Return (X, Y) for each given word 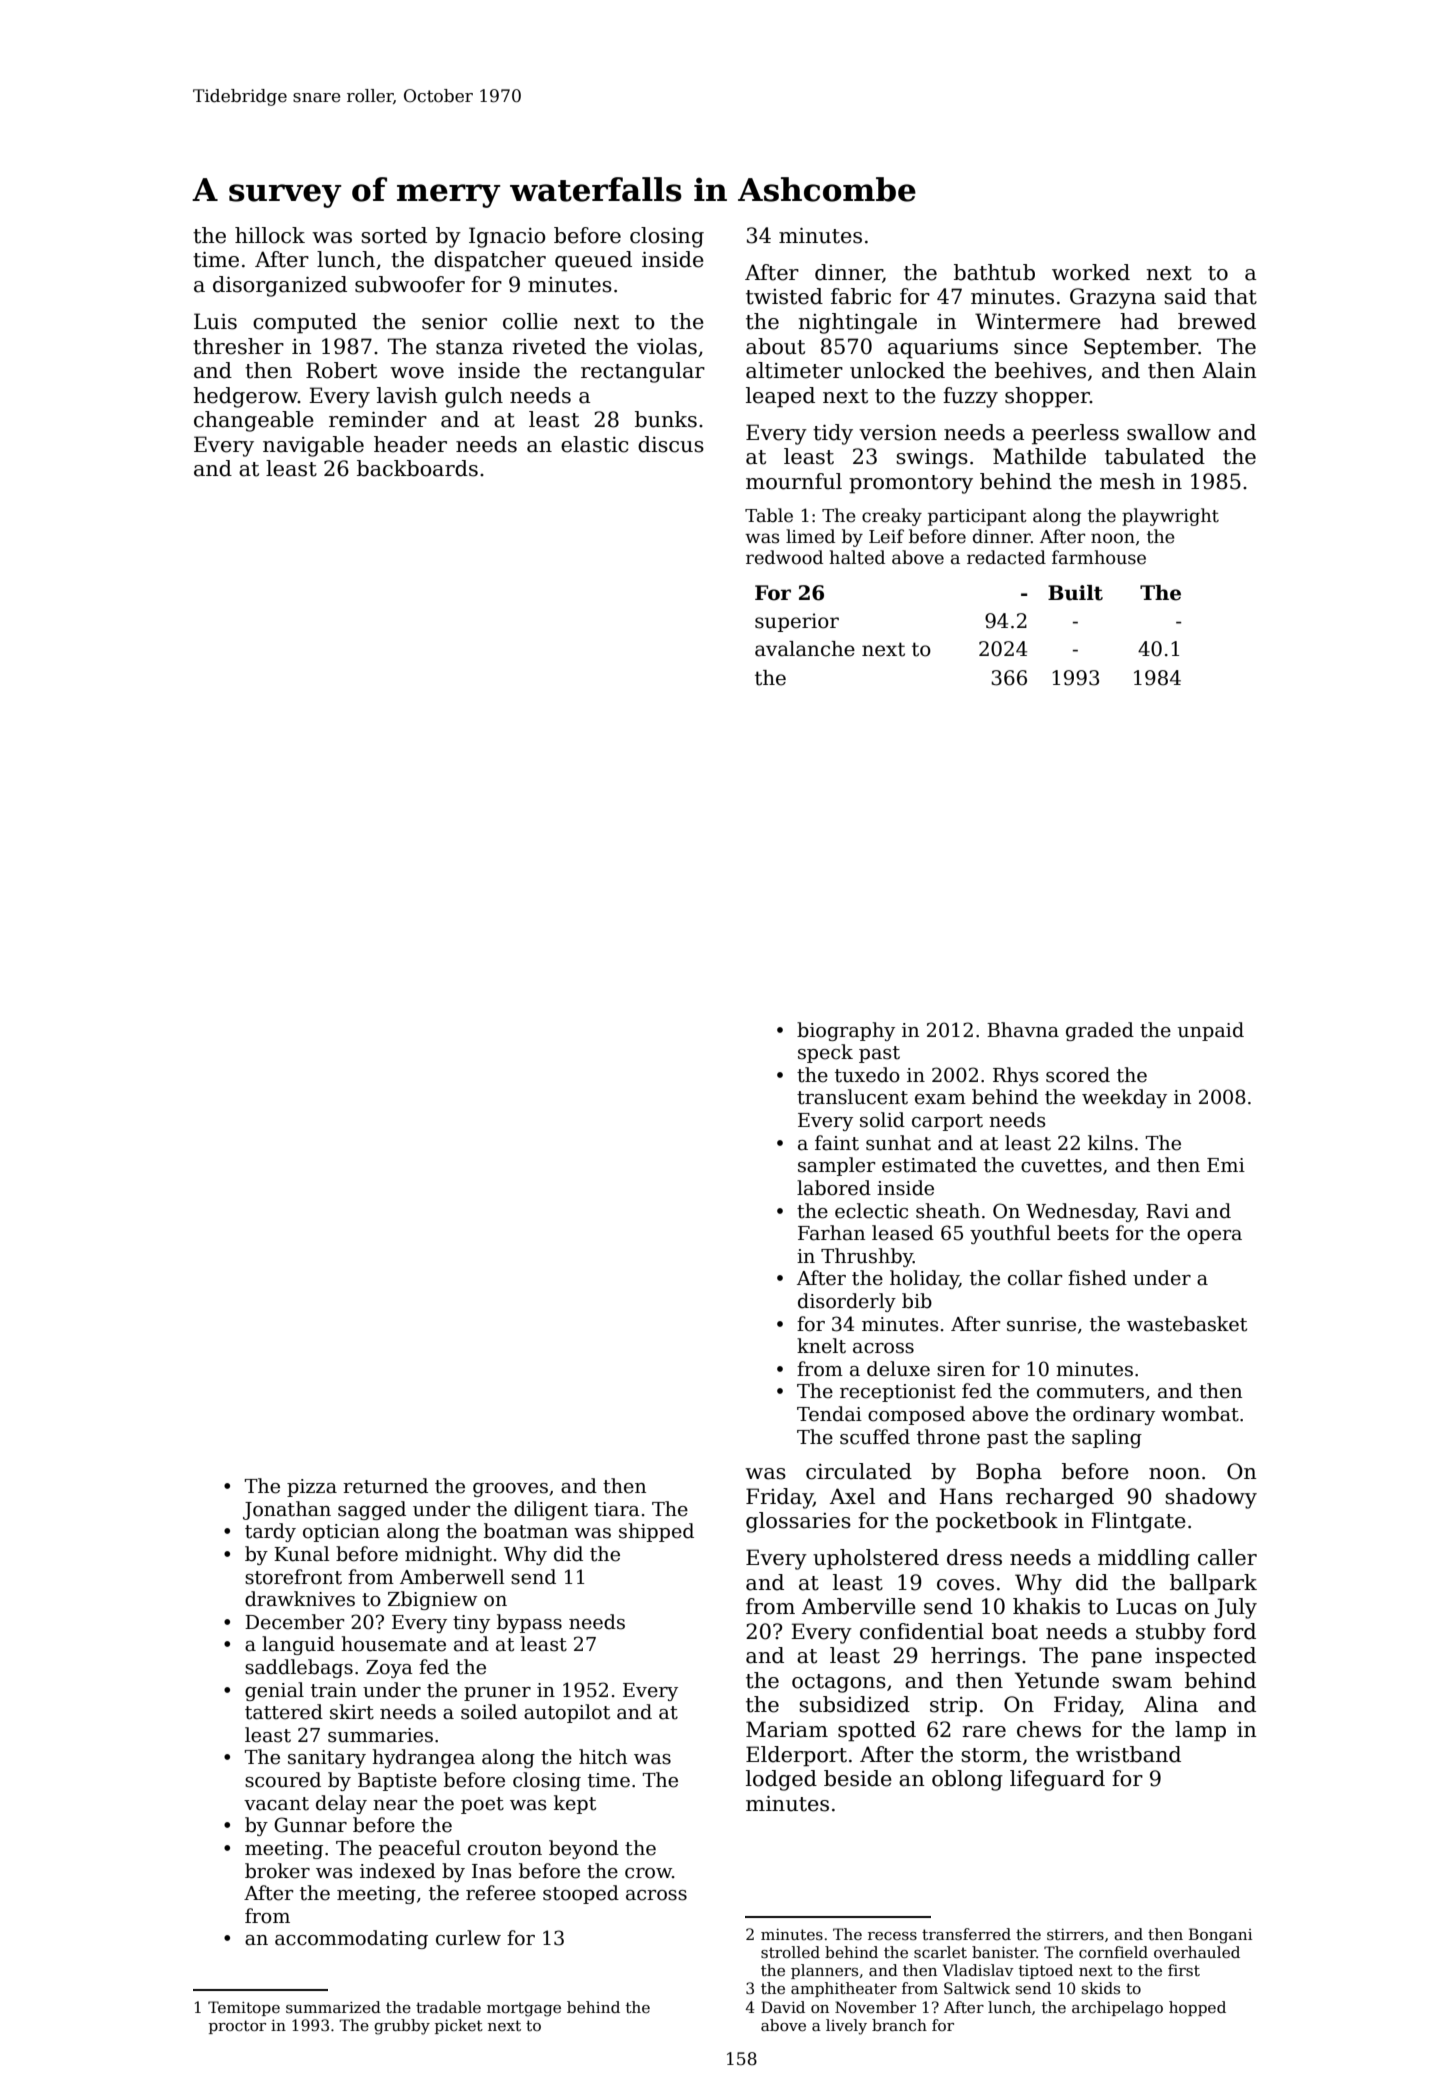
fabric (861, 296)
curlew (468, 1938)
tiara (617, 1509)
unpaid (1211, 1031)
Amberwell (452, 1577)
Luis (215, 321)
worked (1091, 272)
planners (824, 1971)
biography (846, 1031)
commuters (1090, 1392)
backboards (417, 468)
